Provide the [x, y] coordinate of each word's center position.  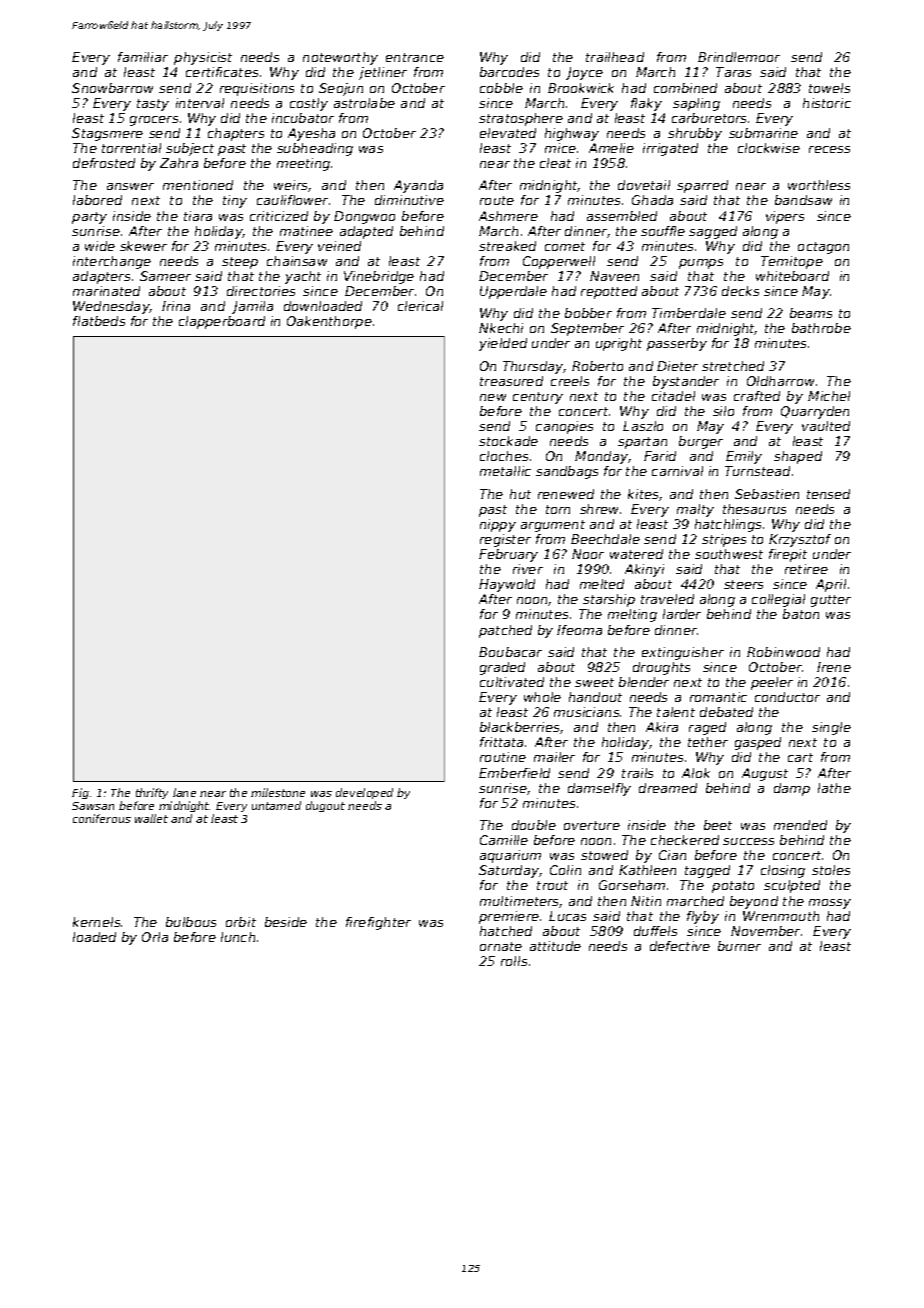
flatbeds [99, 321]
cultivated [512, 682]
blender [644, 682]
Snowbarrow [112, 88]
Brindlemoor [739, 57]
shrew [599, 509]
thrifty [152, 793]
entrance [415, 57]
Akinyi [644, 570]
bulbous [191, 922]
